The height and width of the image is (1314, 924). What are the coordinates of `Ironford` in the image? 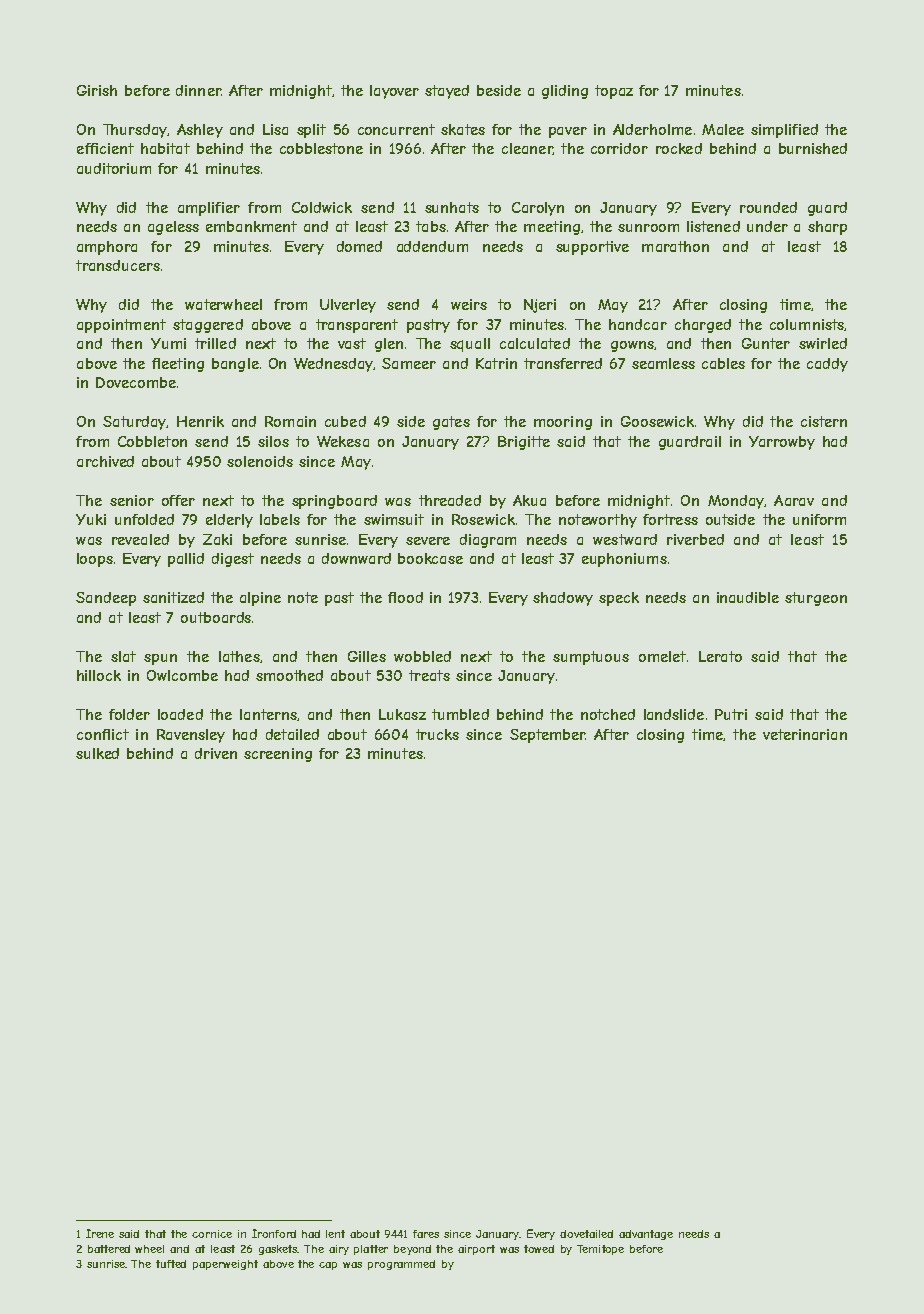 It's located at (274, 1233).
